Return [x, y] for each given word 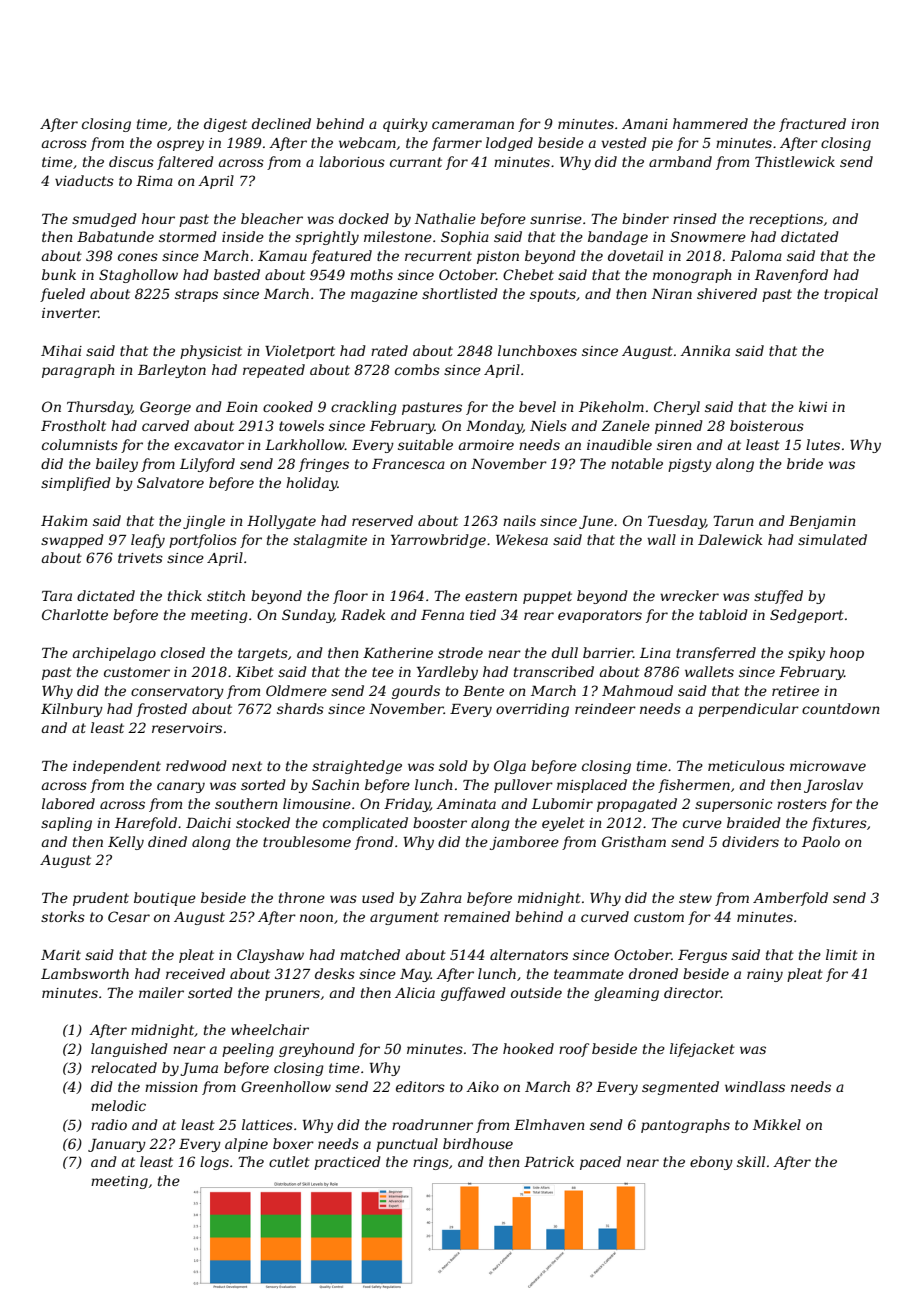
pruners [292, 995]
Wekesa [522, 539]
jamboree [524, 843]
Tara [57, 596]
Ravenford [791, 276]
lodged [509, 144]
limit [842, 954]
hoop [847, 654]
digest [225, 125]
